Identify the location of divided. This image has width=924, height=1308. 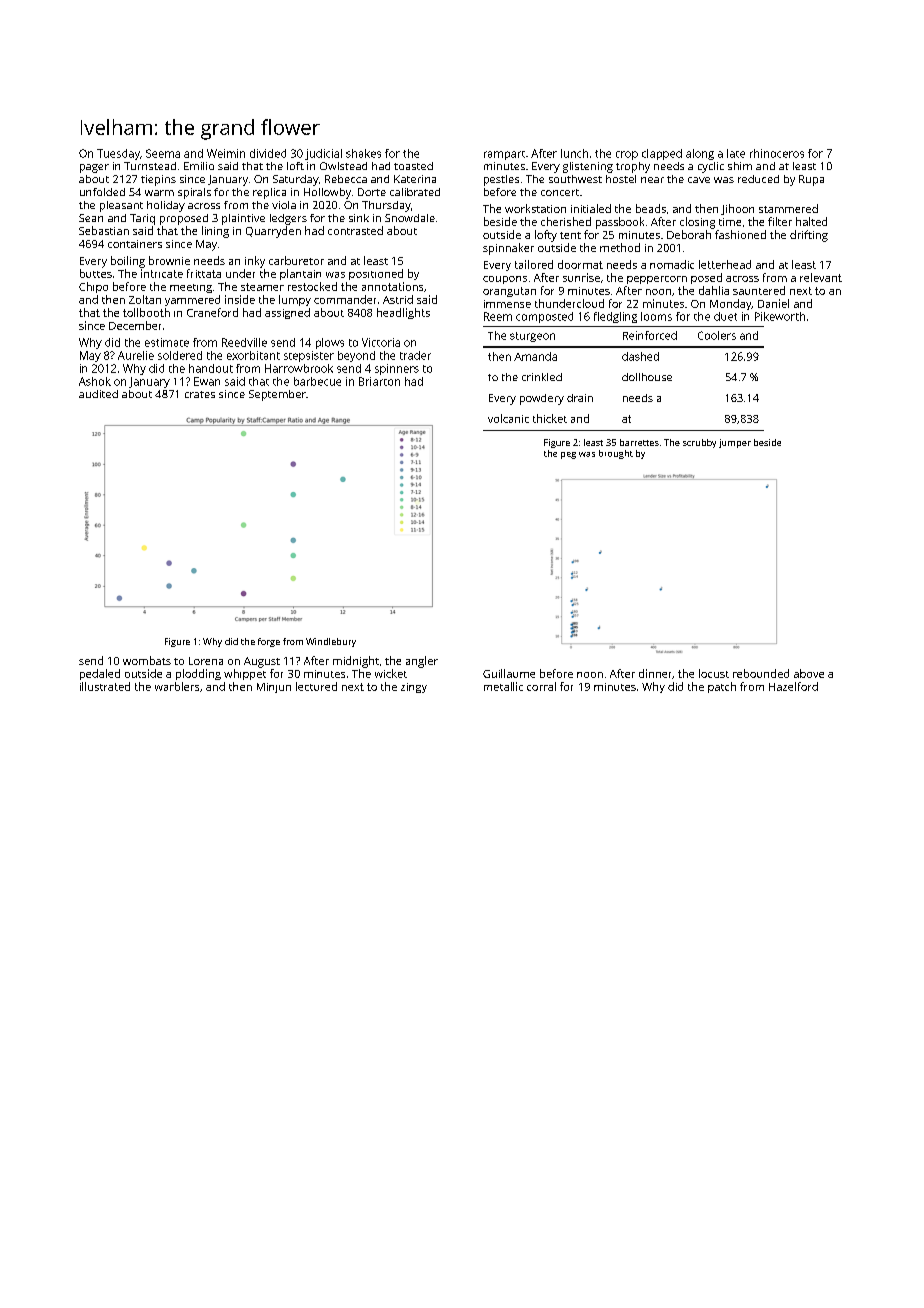
(268, 153).
